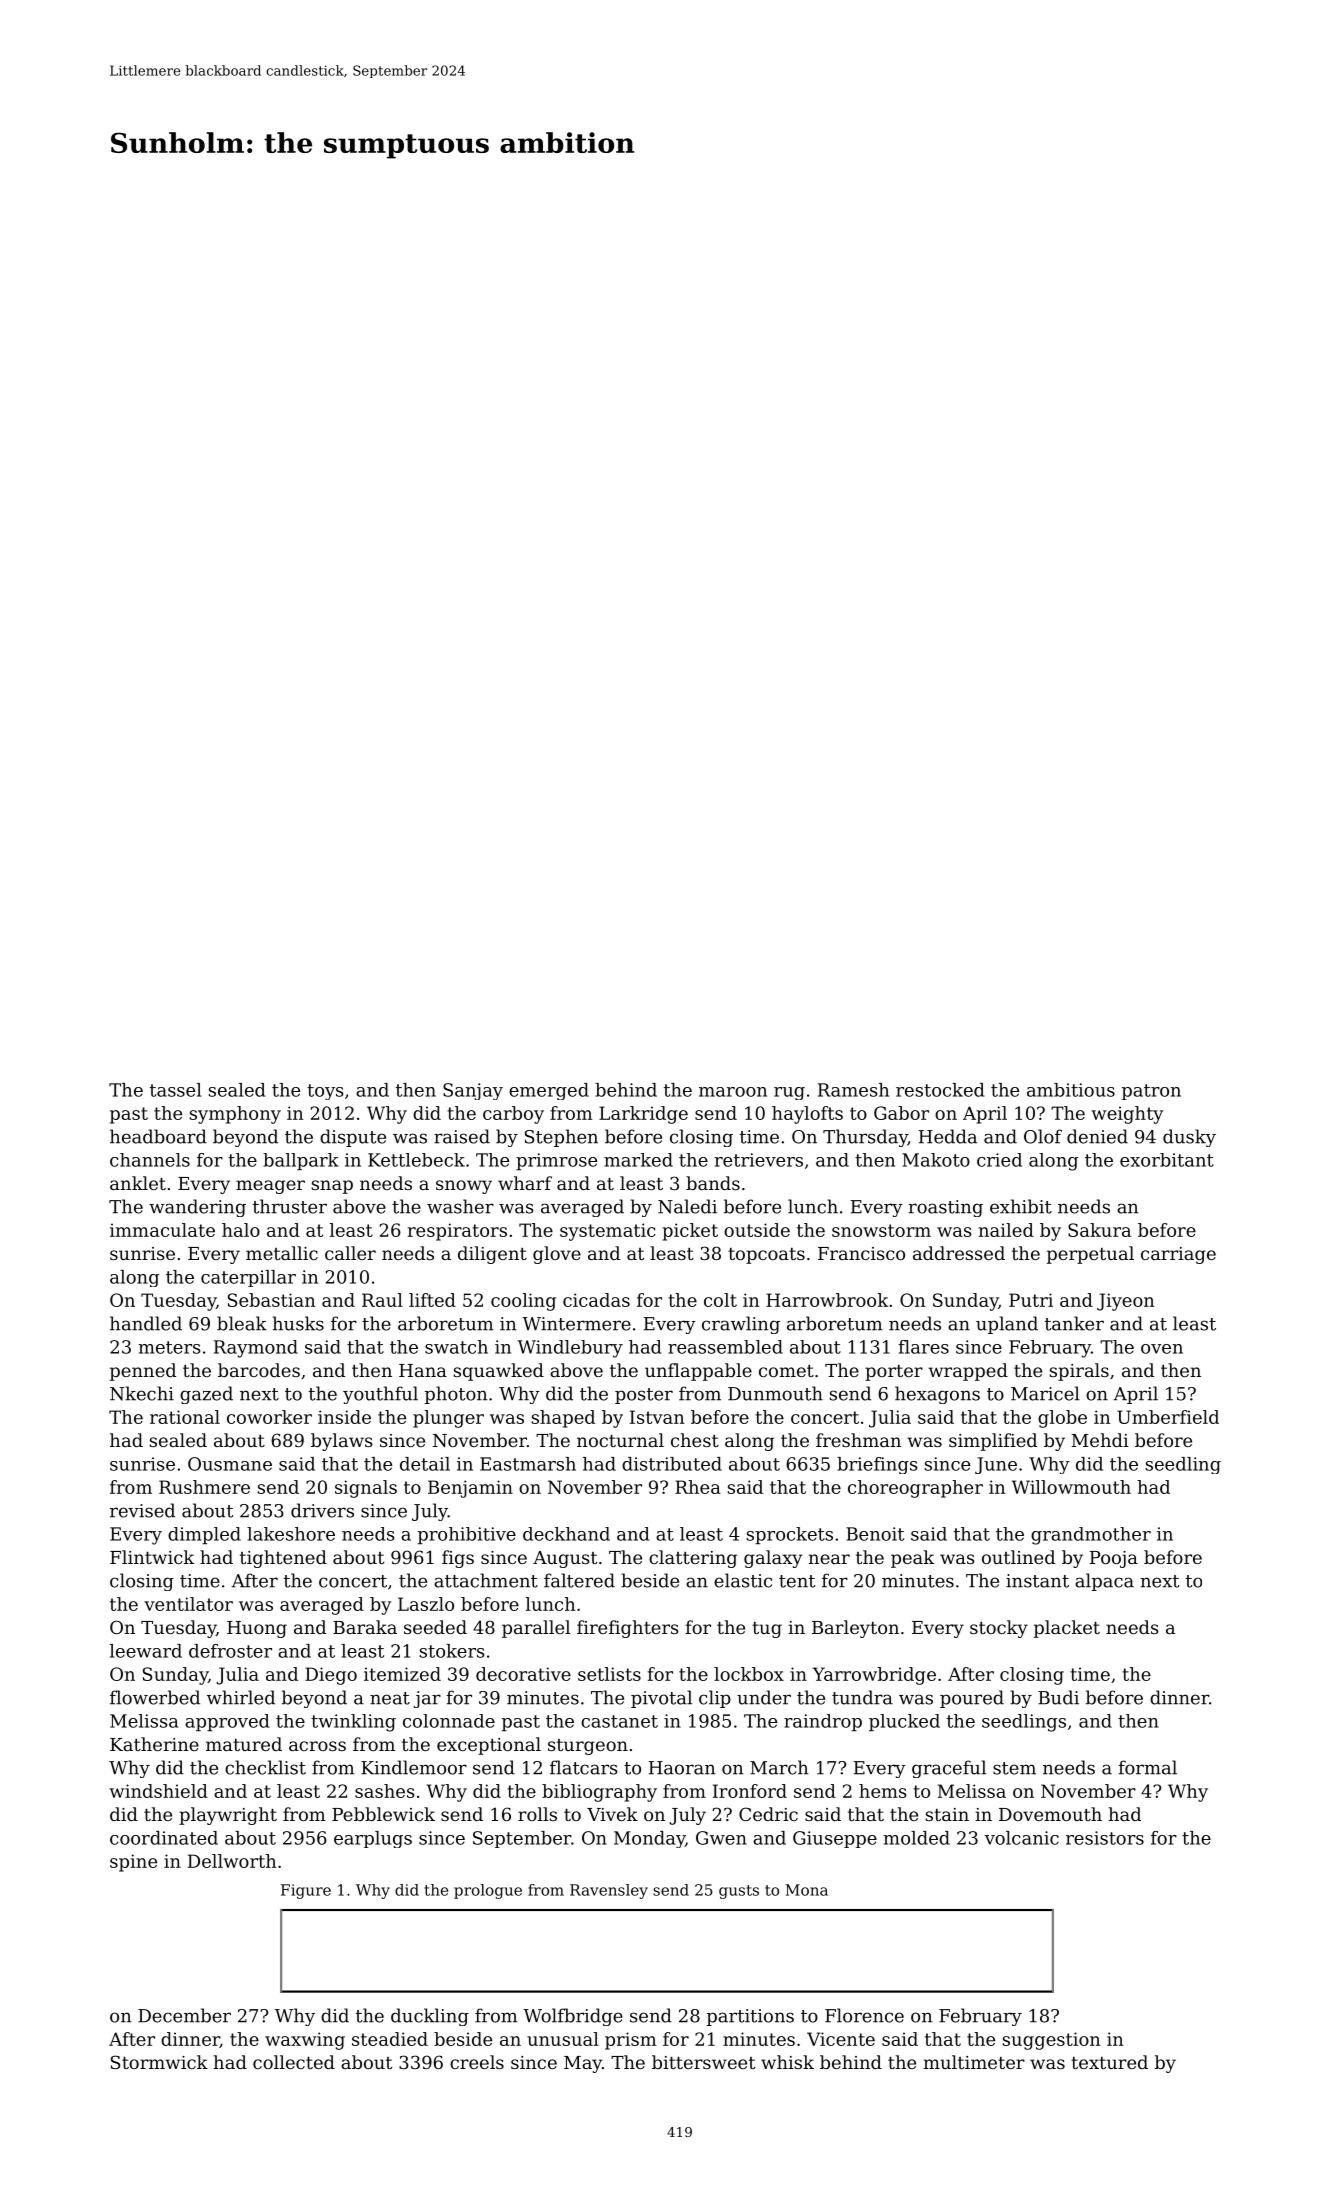  What do you see at coordinates (1062, 1419) in the screenshot?
I see `globe` at bounding box center [1062, 1419].
